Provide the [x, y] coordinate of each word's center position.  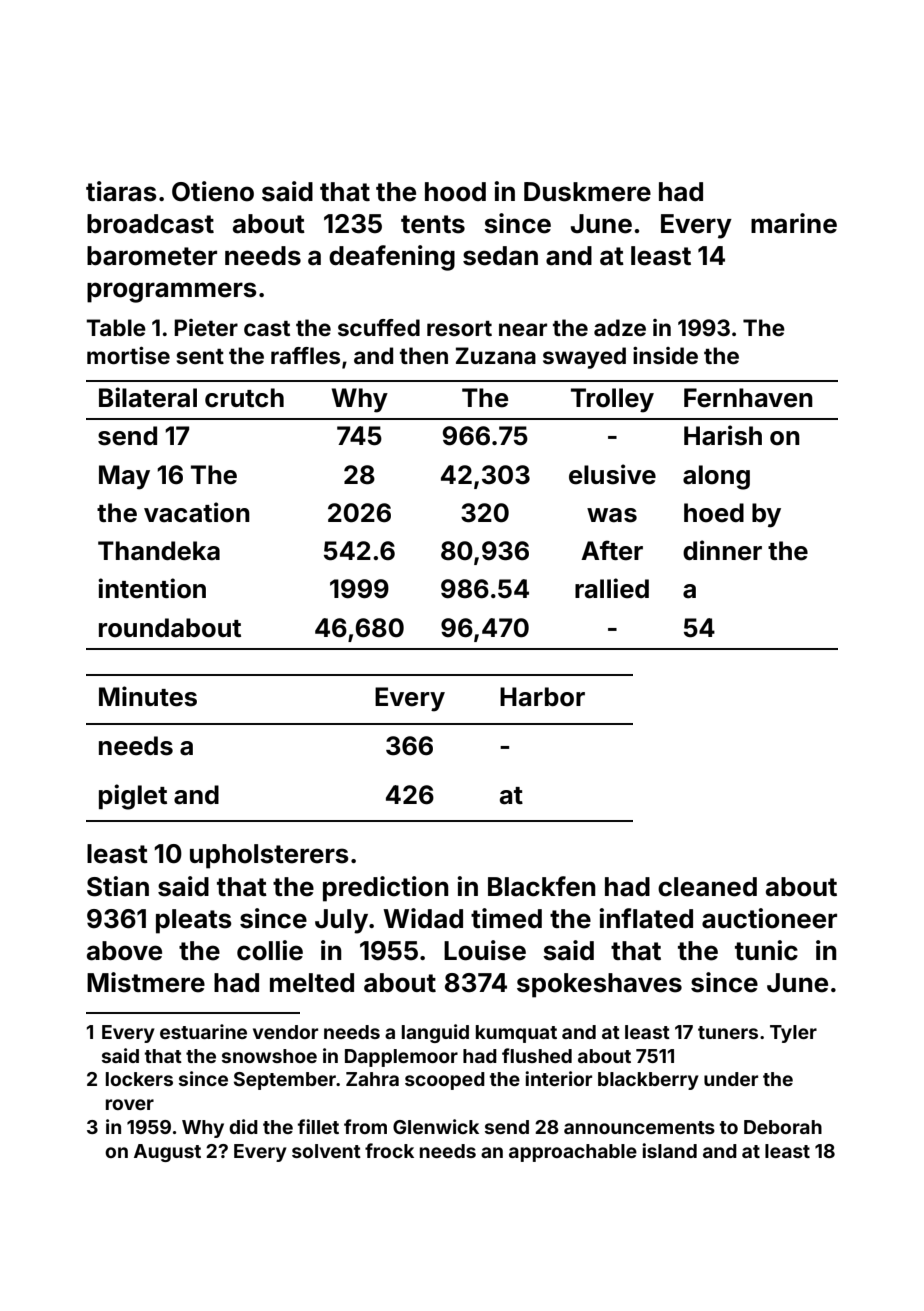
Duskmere [587, 192]
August [167, 1153]
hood [455, 192]
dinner [722, 550]
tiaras [121, 191]
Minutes [148, 696]
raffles [305, 356]
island [669, 1150]
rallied [612, 588]
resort [459, 329]
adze [620, 327]
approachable [573, 1153]
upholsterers [269, 856]
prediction [386, 889]
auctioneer [769, 918]
